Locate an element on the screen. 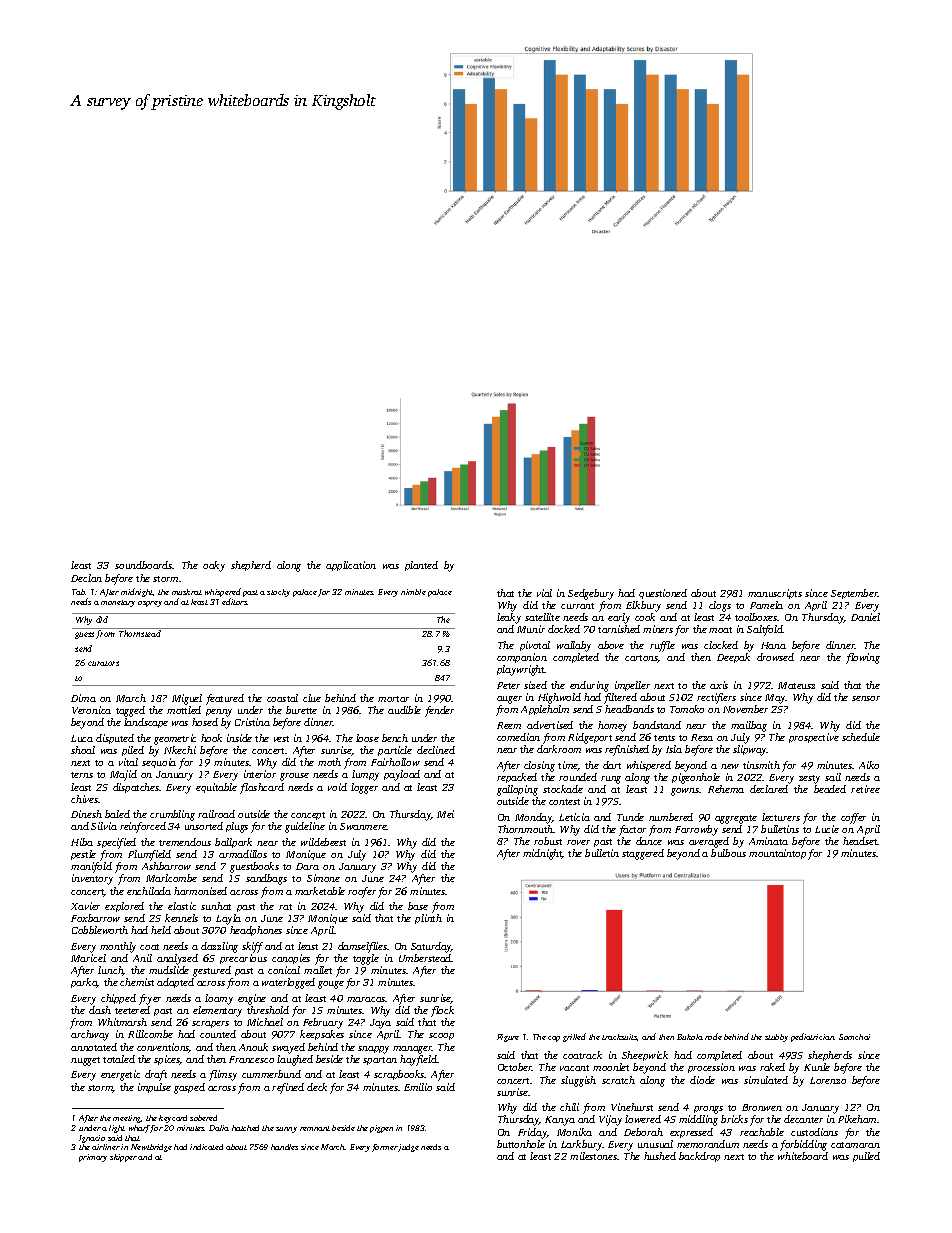  rode is located at coordinates (713, 1036).
